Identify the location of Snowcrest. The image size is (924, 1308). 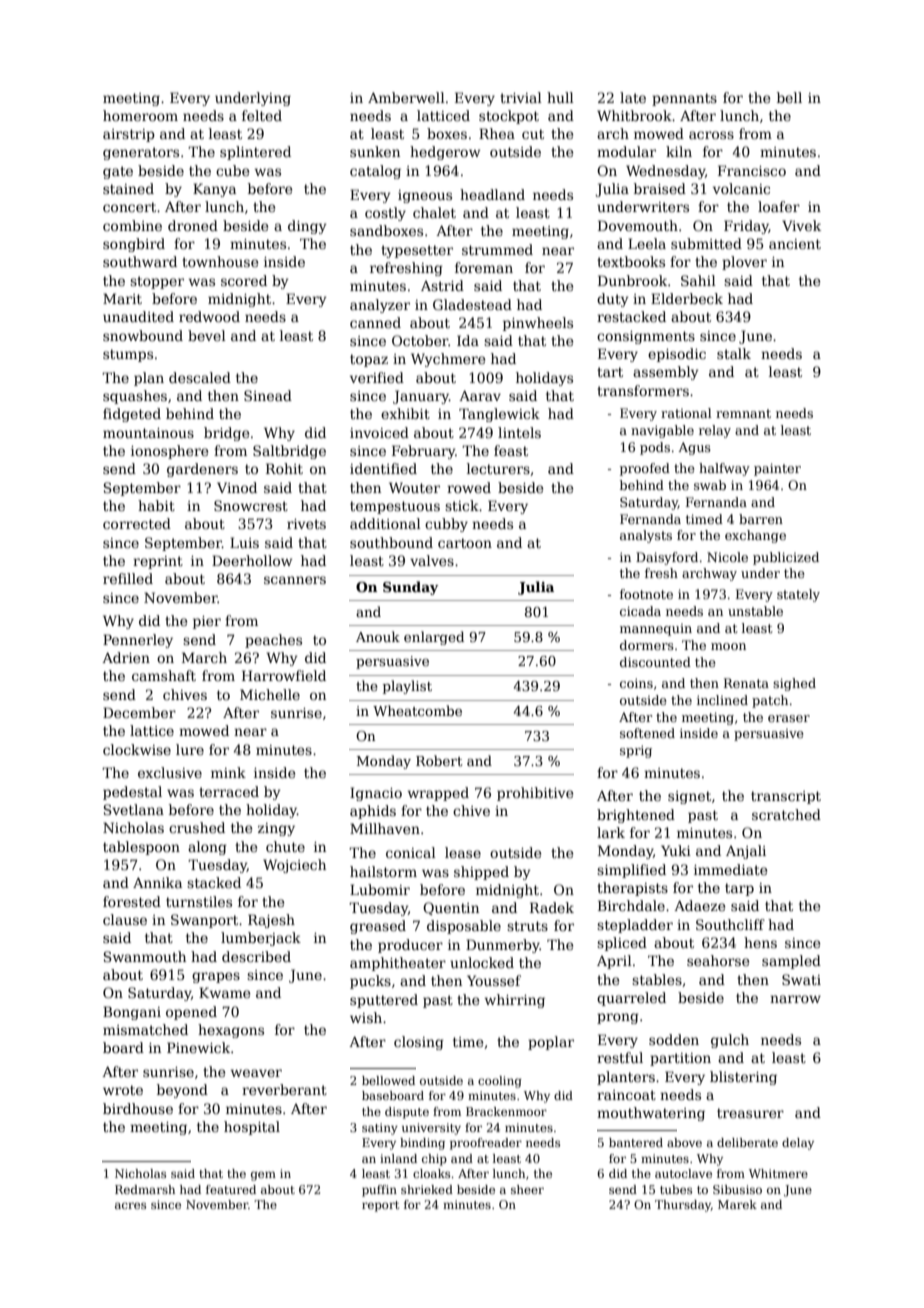
(251, 505).
